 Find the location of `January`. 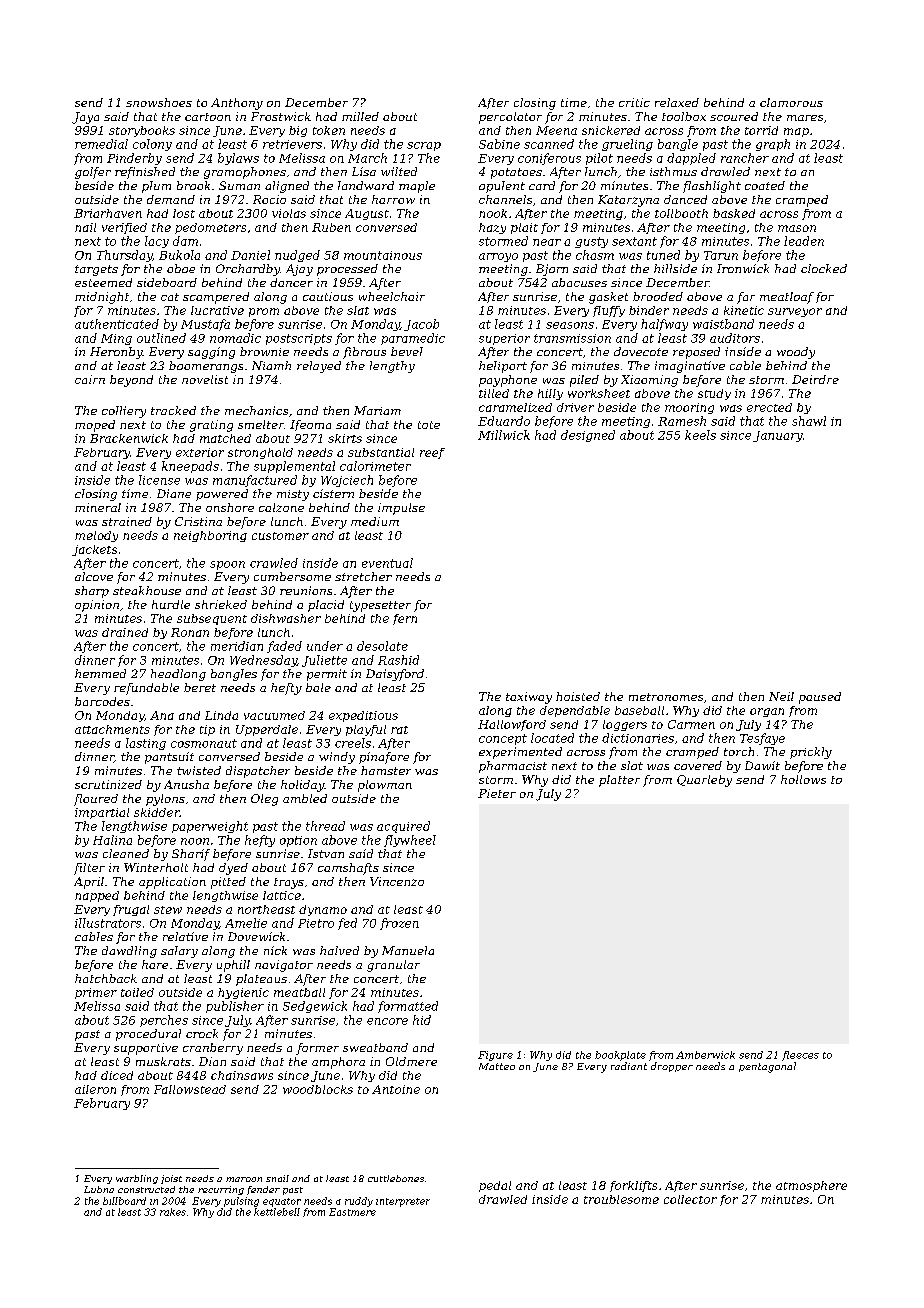

January is located at coordinates (778, 436).
